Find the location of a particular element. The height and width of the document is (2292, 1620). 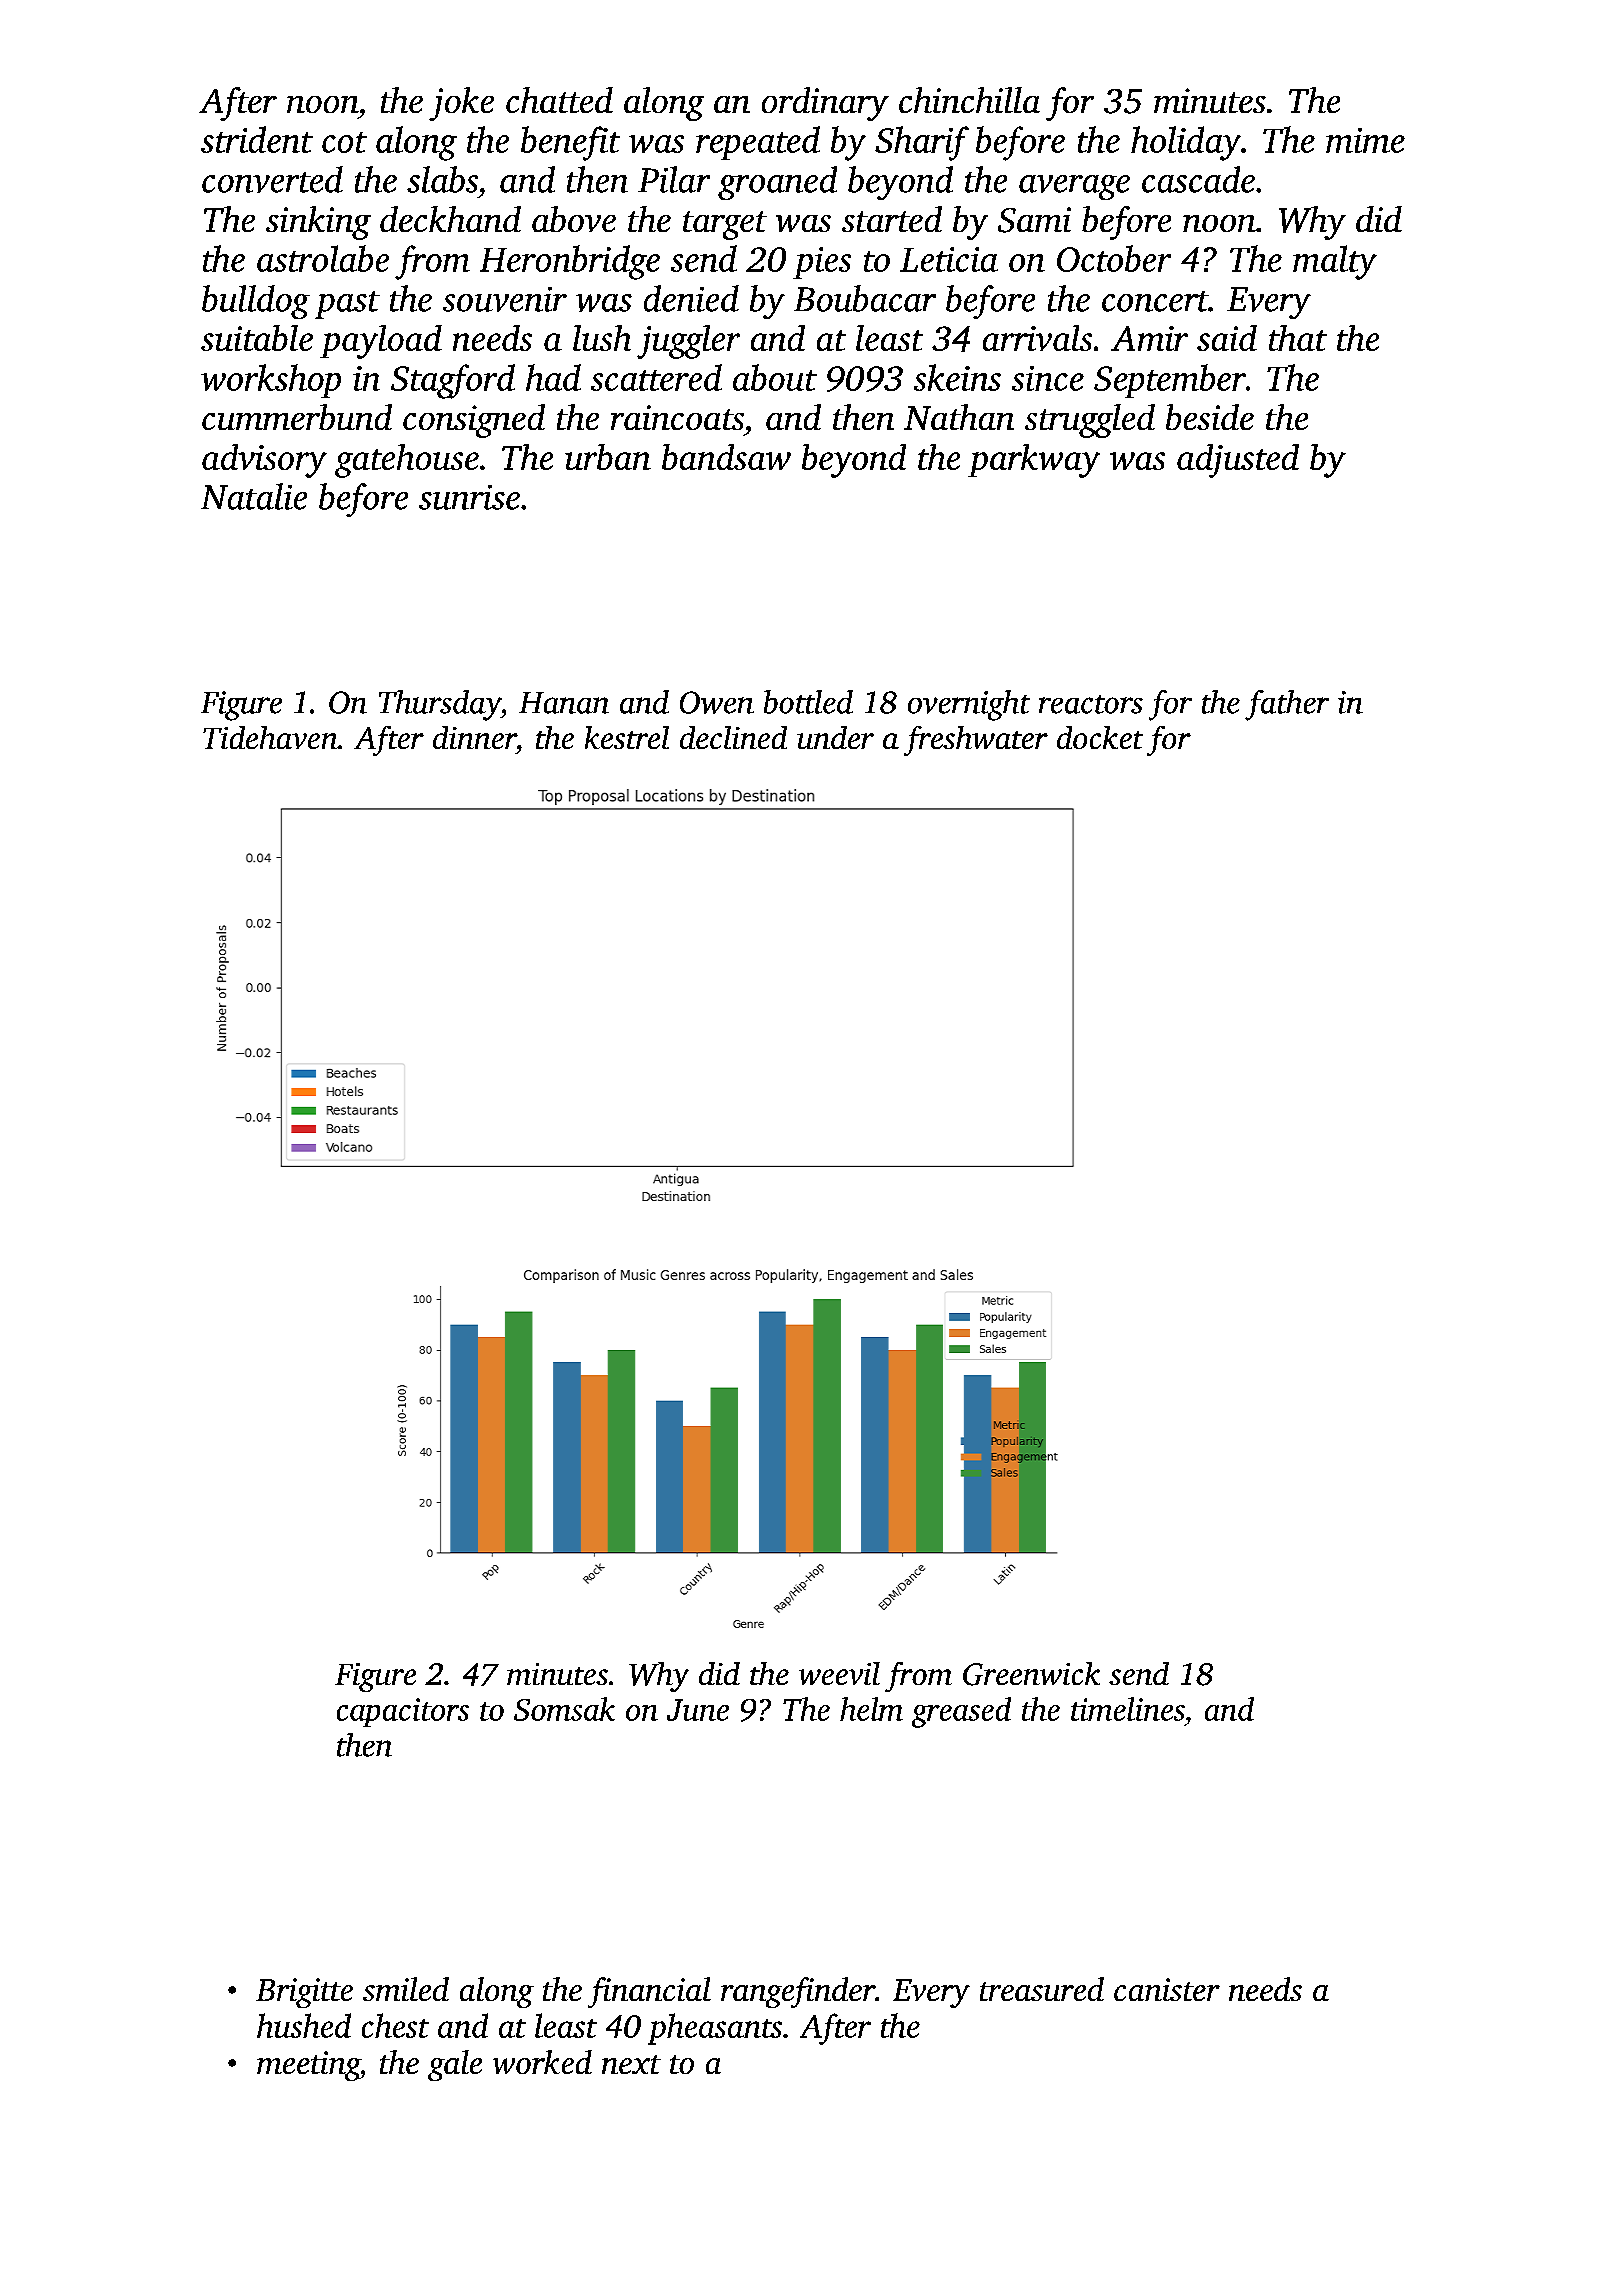

hushed is located at coordinates (304, 2025).
